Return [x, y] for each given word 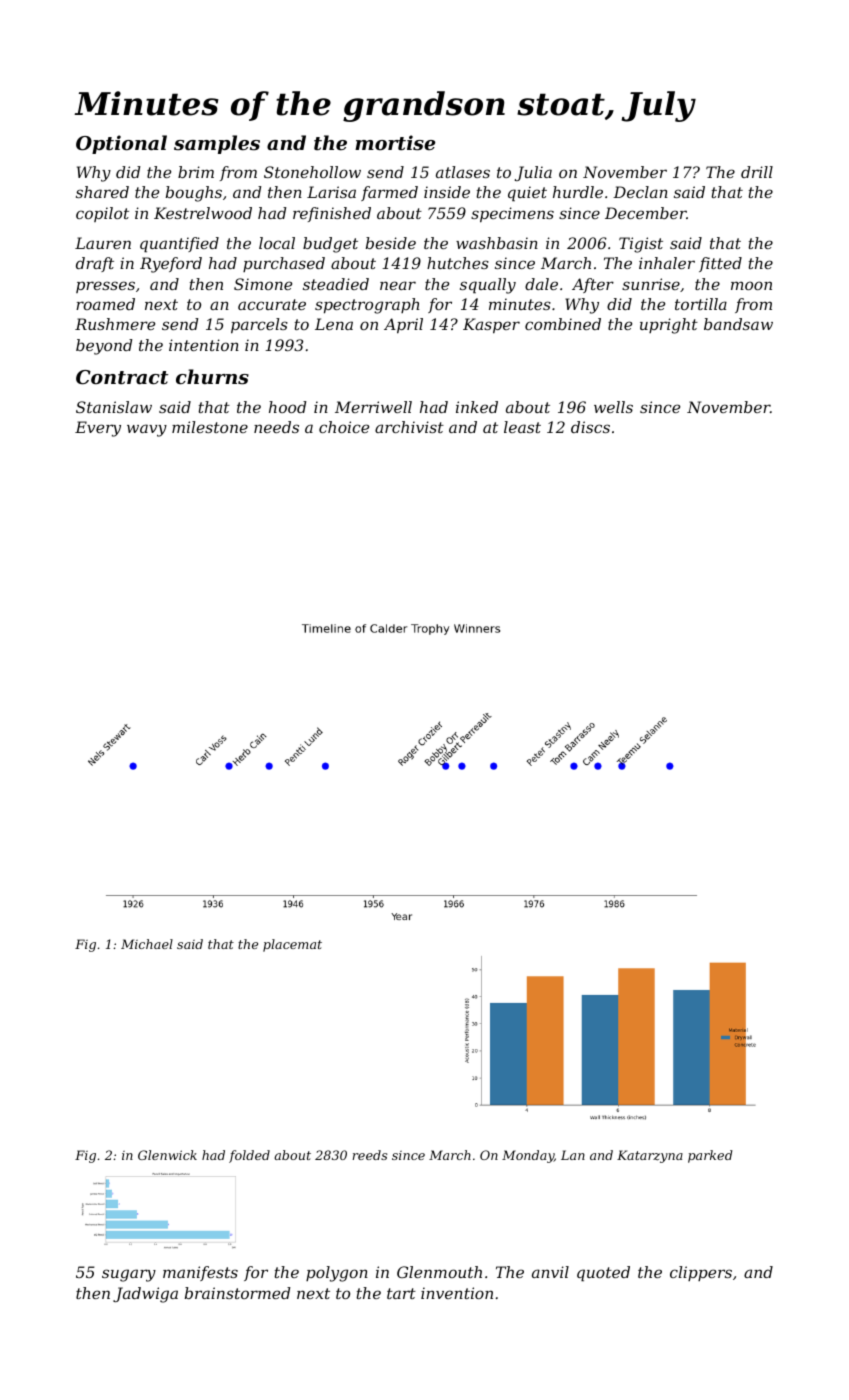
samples [217, 144]
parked [710, 1156]
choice [344, 427]
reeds [370, 1155]
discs [590, 427]
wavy [147, 430]
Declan [640, 192]
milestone [210, 427]
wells [613, 407]
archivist [409, 427]
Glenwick [167, 1155]
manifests [200, 1273]
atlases [463, 172]
